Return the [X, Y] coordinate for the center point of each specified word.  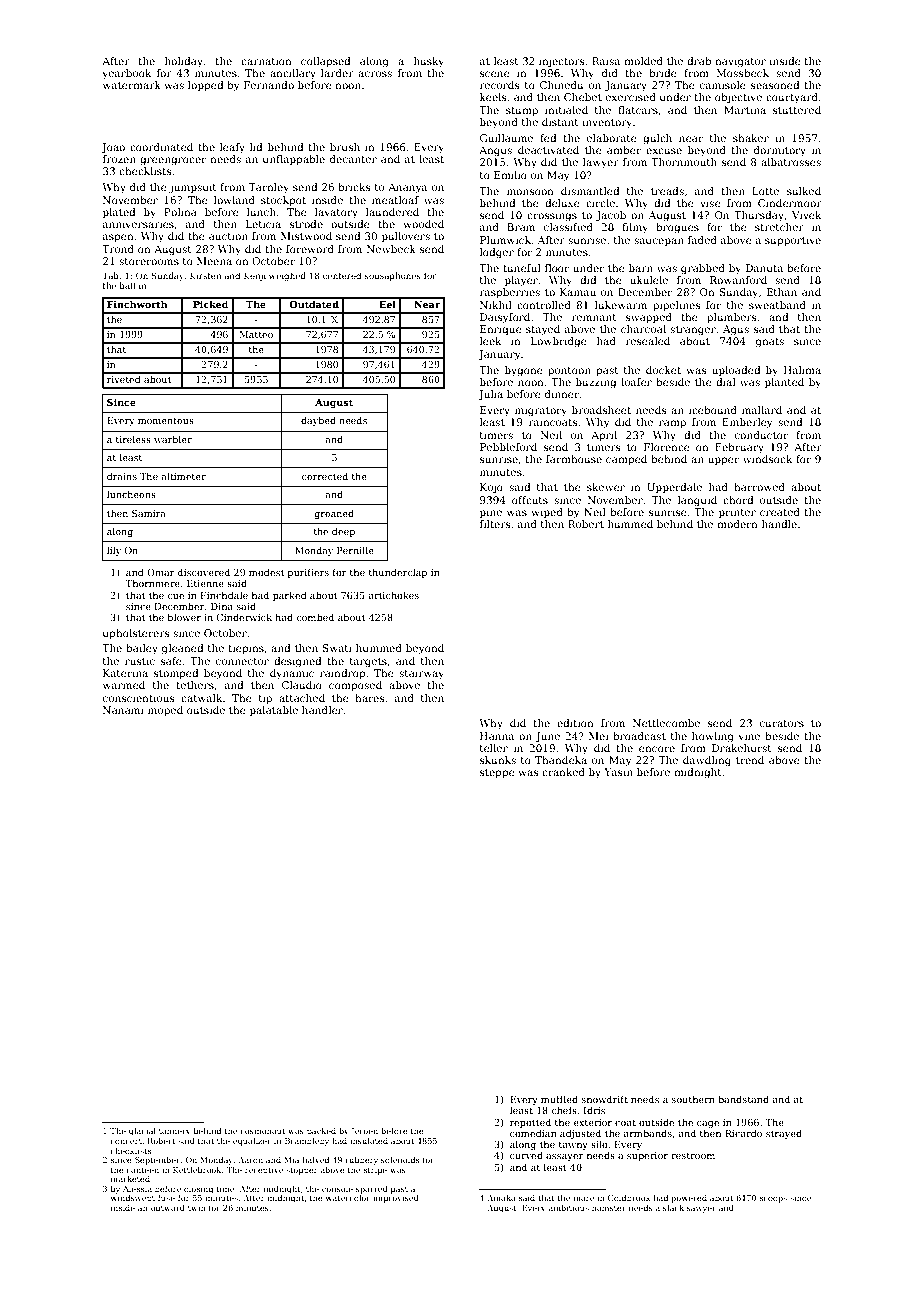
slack [673, 1208]
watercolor [348, 1198]
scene [495, 74]
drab [699, 61]
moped [165, 711]
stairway [421, 674]
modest [267, 572]
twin [197, 1208]
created [780, 512]
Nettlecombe [666, 723]
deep [343, 532]
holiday [184, 62]
